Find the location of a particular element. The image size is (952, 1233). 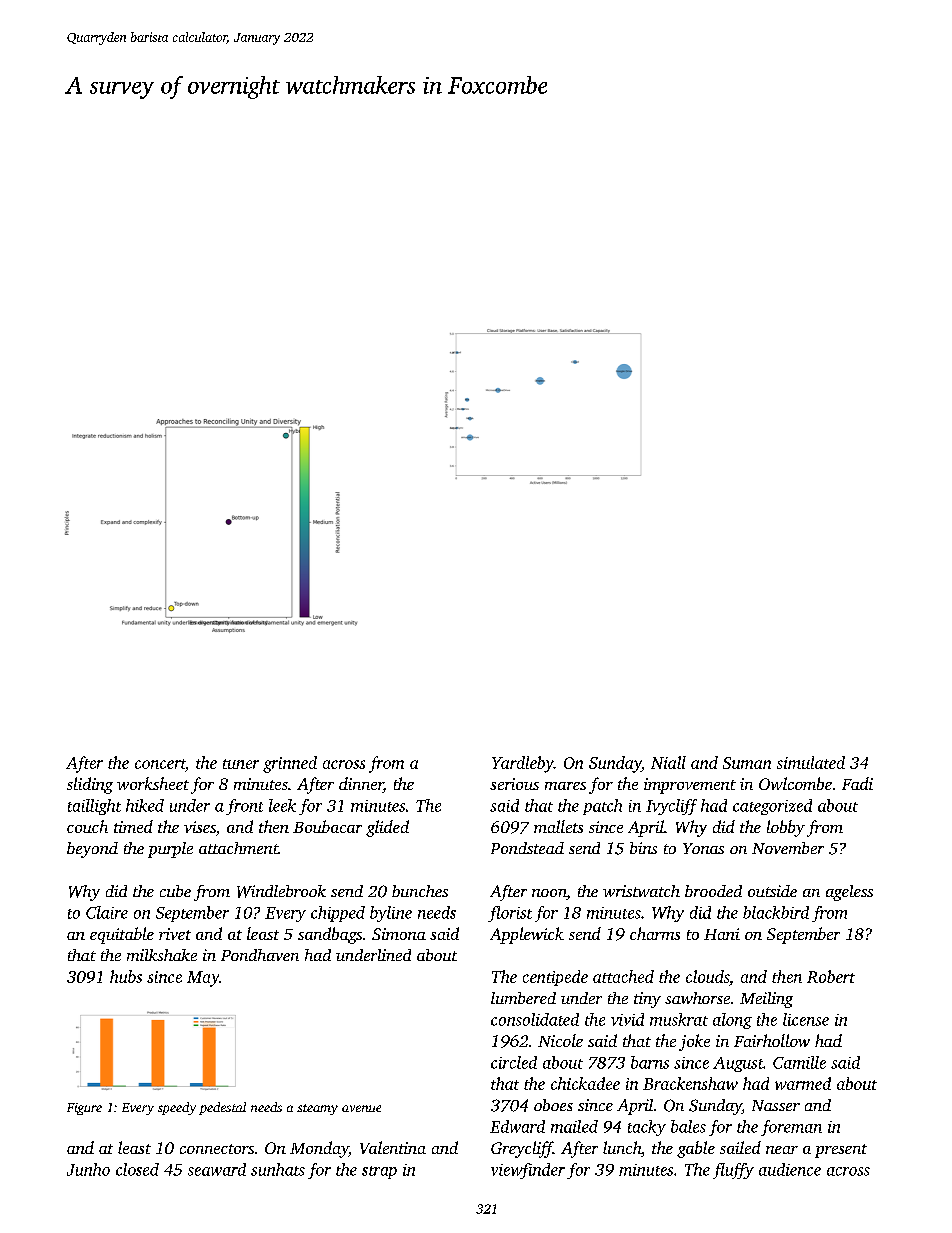

tuner is located at coordinates (241, 764).
